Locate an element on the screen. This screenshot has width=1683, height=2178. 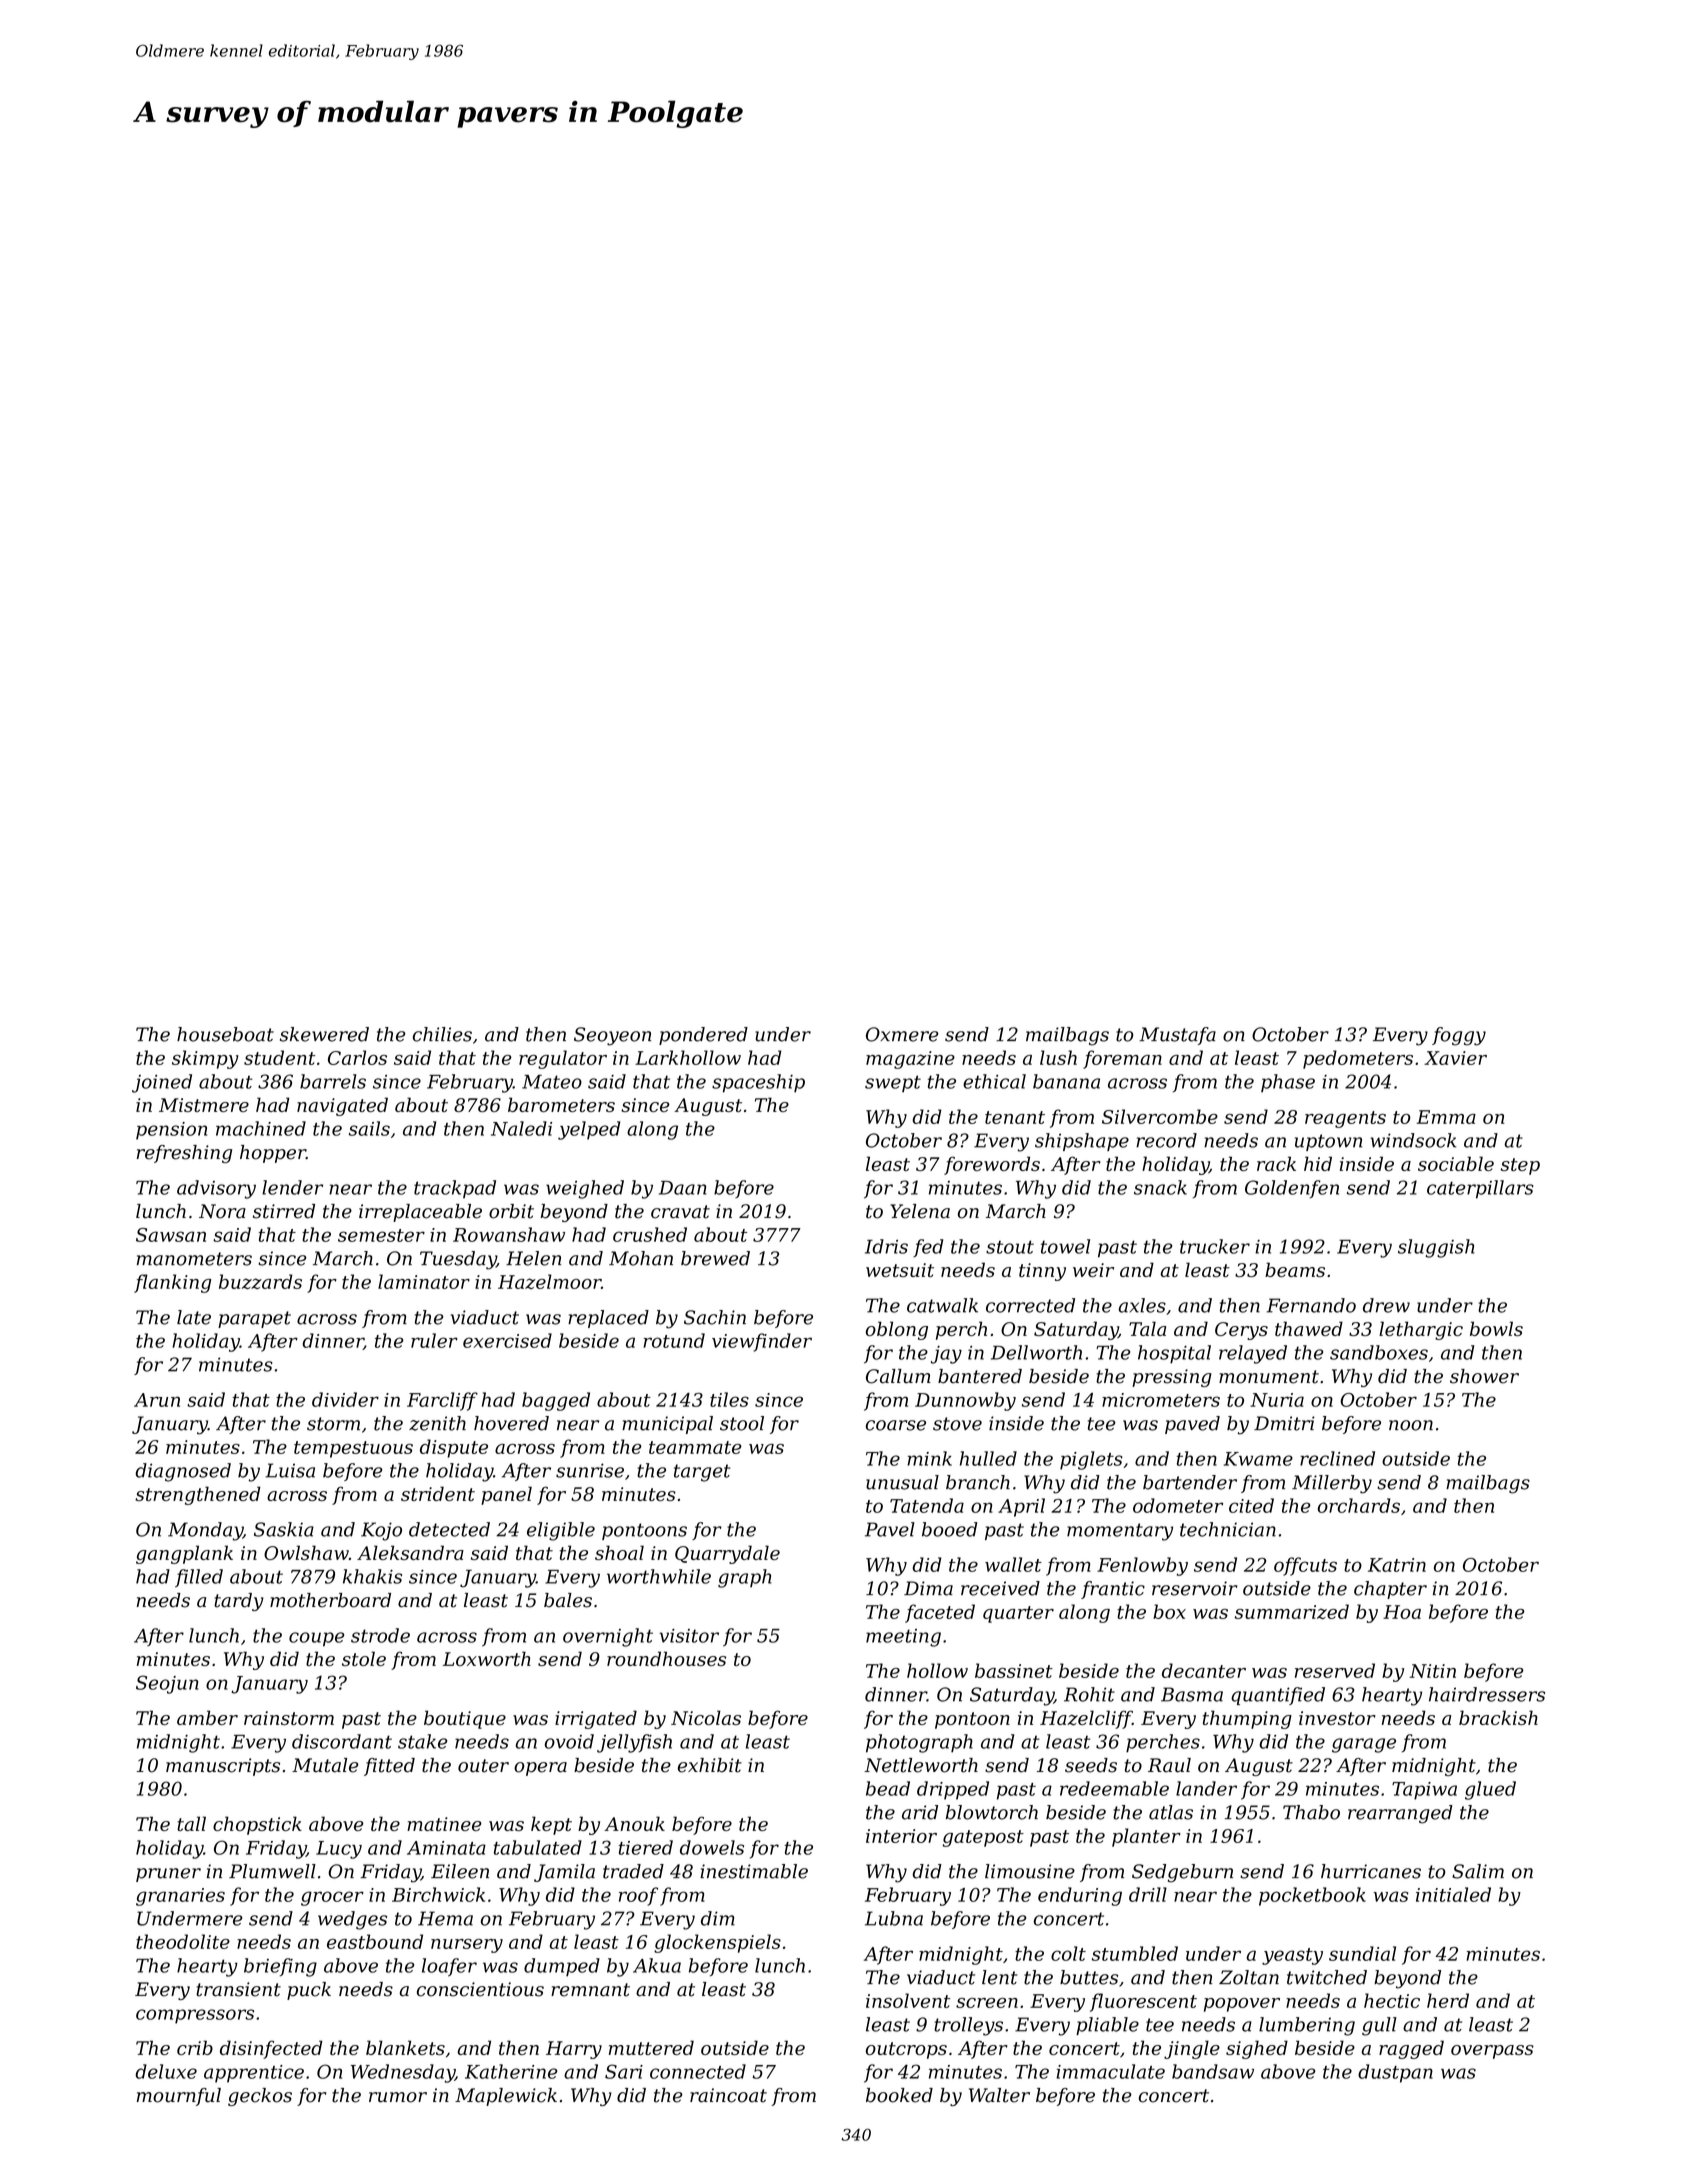
wetsuit is located at coordinates (900, 1270).
